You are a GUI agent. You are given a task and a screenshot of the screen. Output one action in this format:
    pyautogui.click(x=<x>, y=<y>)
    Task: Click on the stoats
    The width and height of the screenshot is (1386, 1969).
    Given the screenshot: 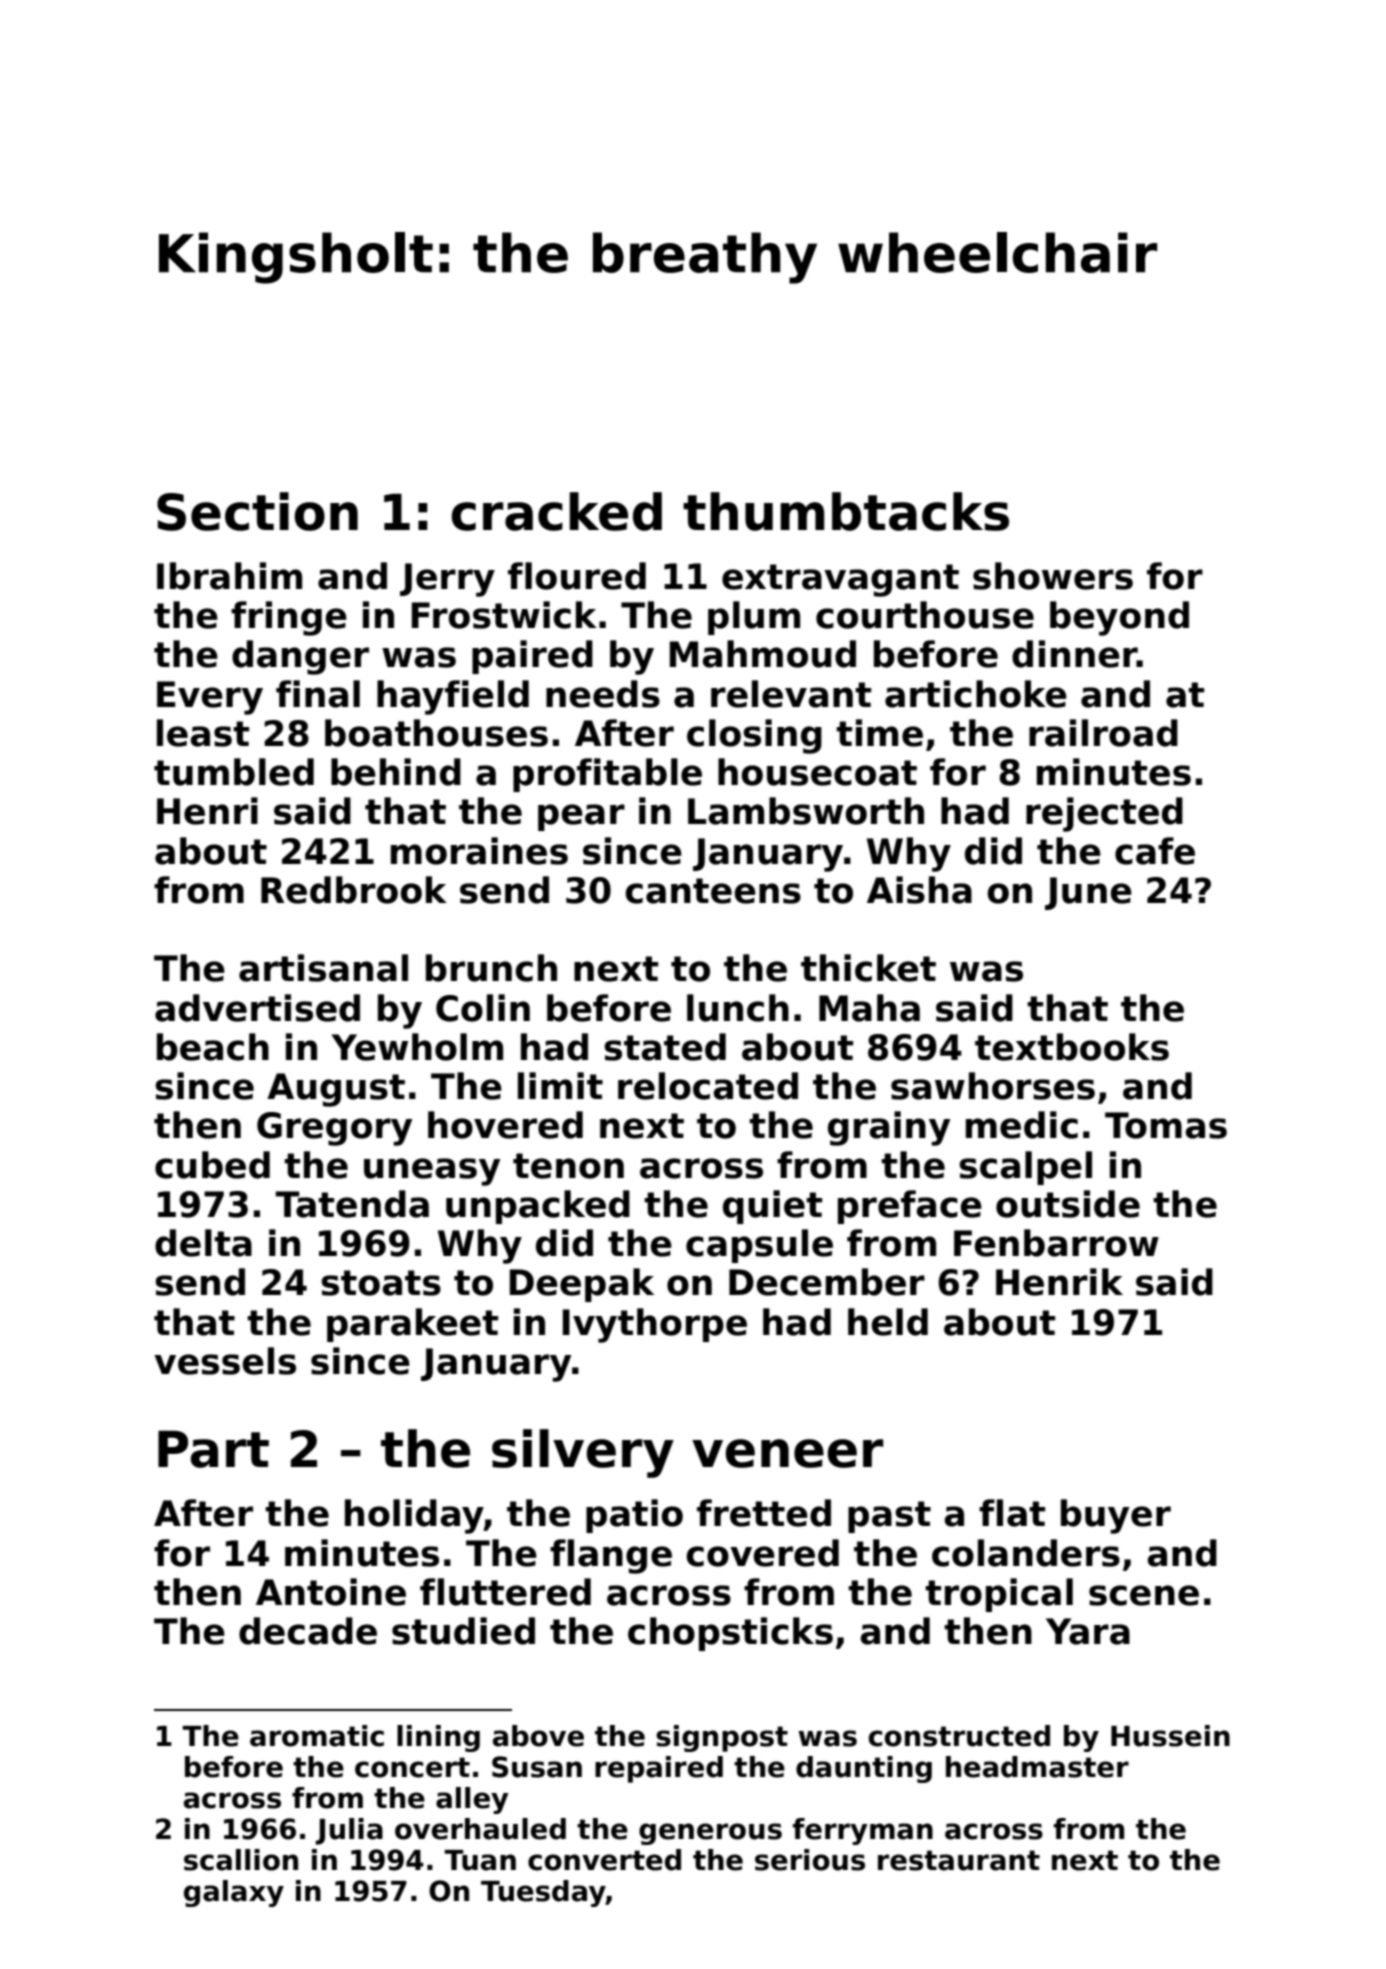 What is the action you would take?
    pyautogui.click(x=381, y=1283)
